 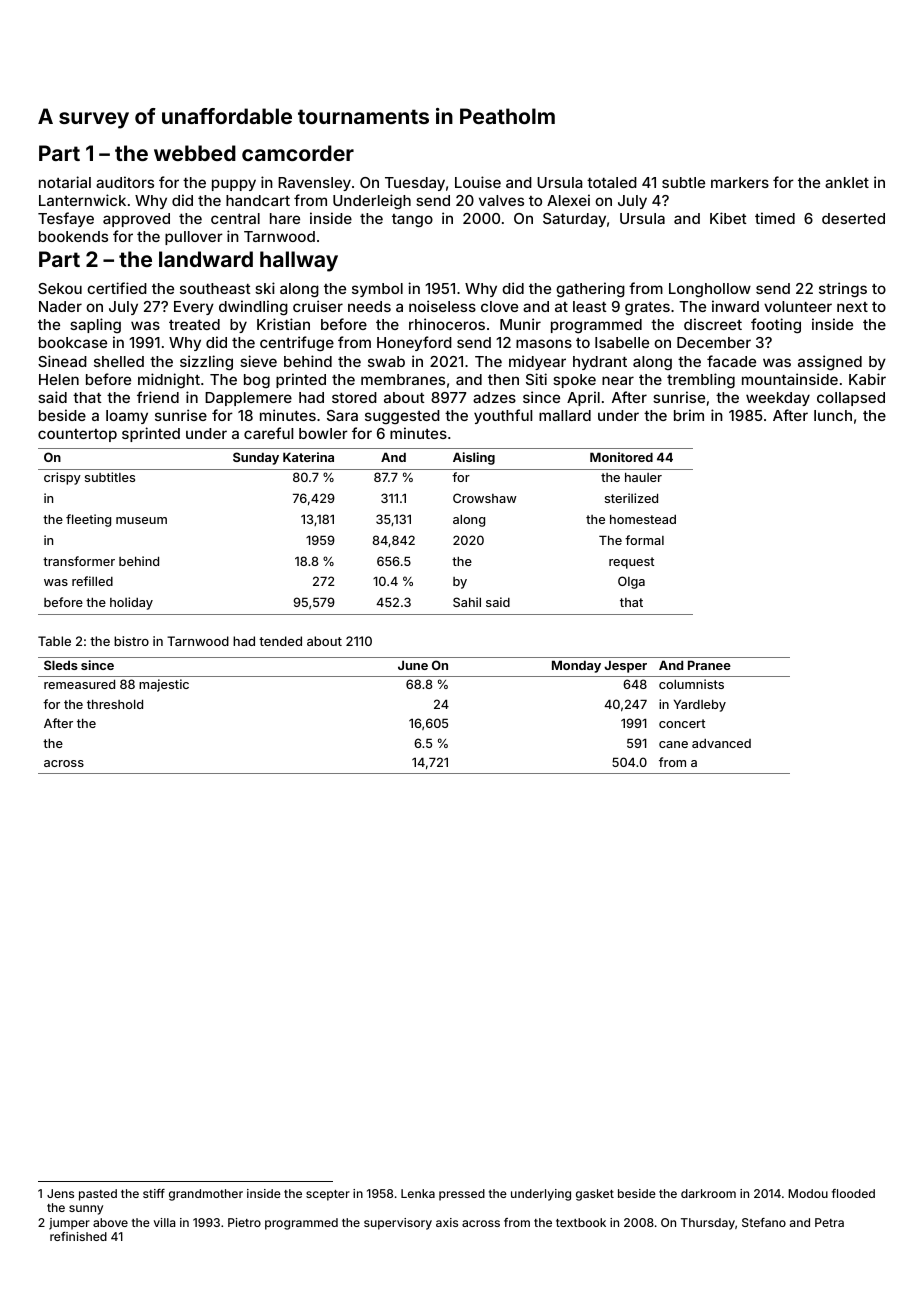 I want to click on threshold, so click(x=115, y=704).
